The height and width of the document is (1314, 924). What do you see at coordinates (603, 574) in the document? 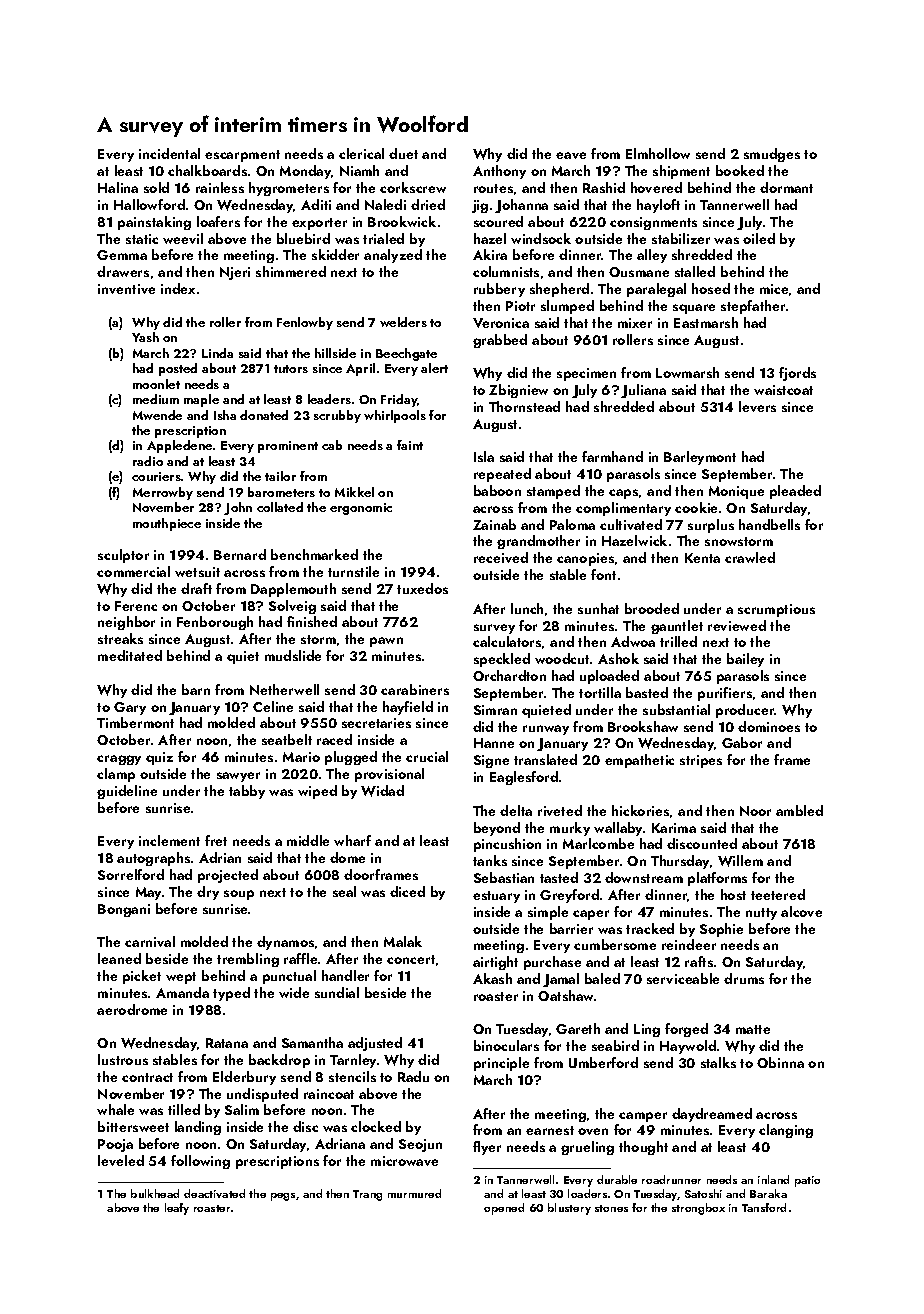
I see `font` at bounding box center [603, 574].
